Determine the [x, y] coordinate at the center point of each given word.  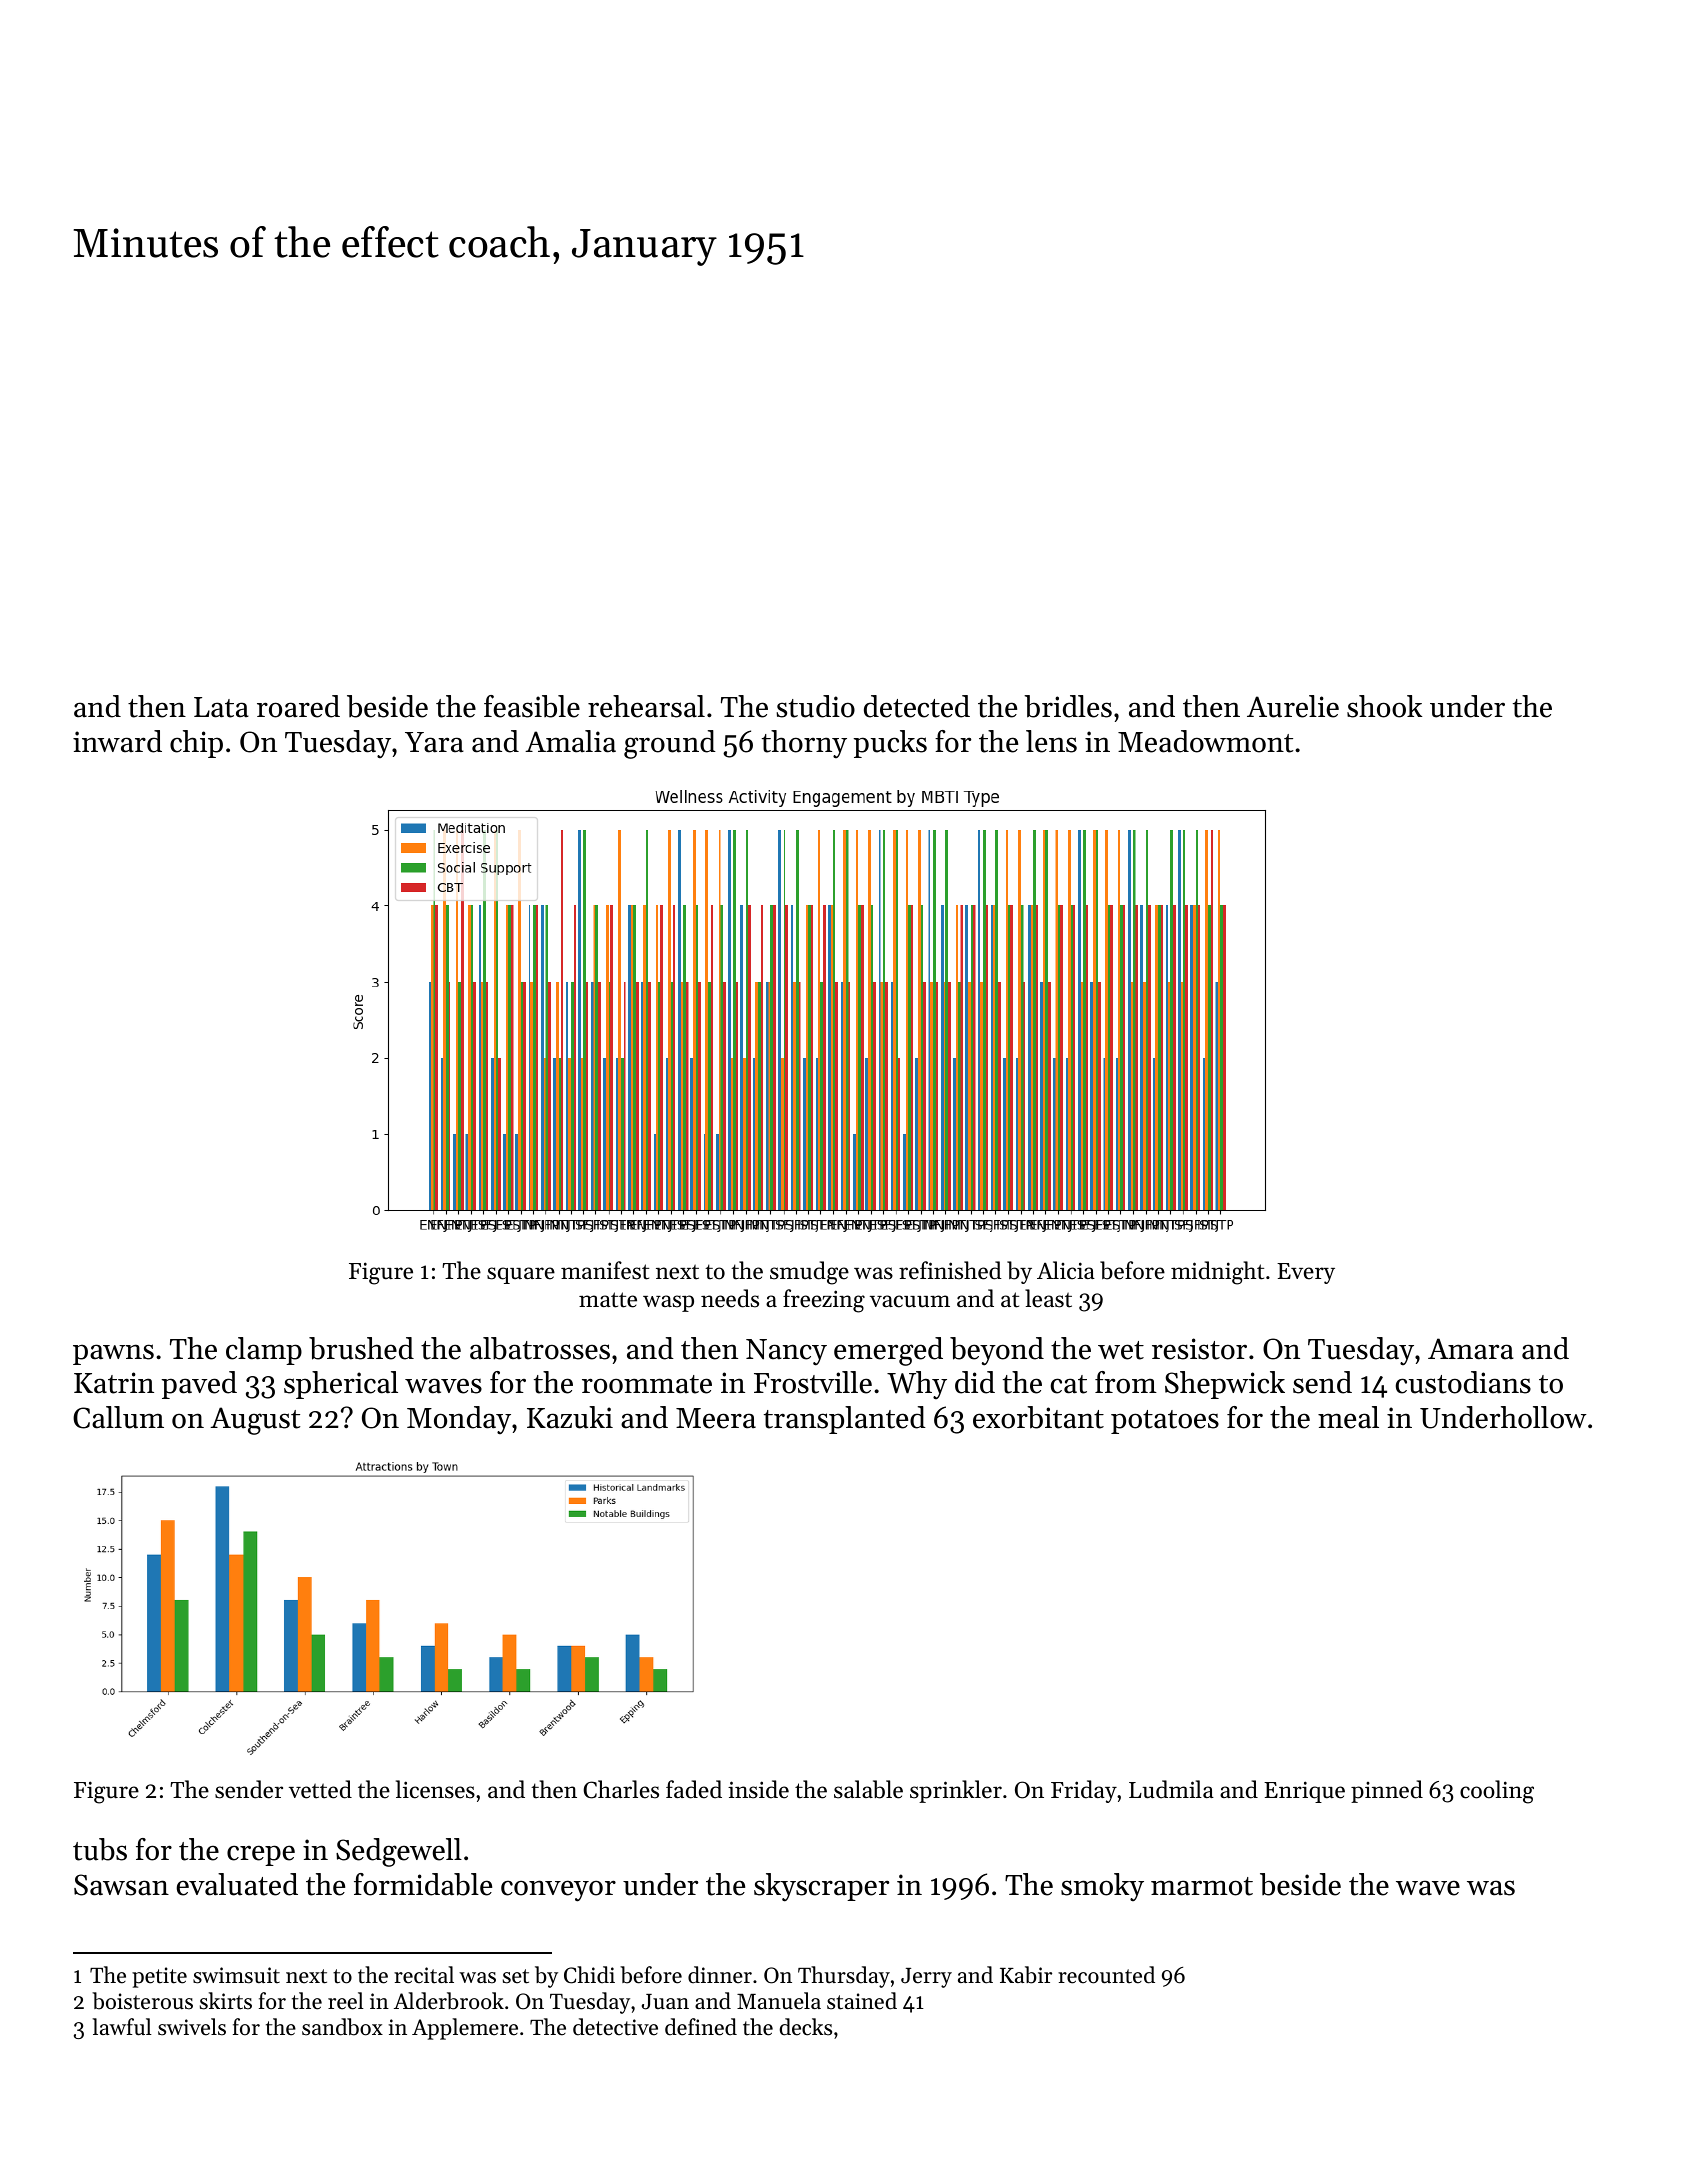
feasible [532, 706]
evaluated [237, 1884]
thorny [804, 744]
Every [1306, 1273]
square [521, 1275]
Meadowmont [1205, 741]
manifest [605, 1270]
